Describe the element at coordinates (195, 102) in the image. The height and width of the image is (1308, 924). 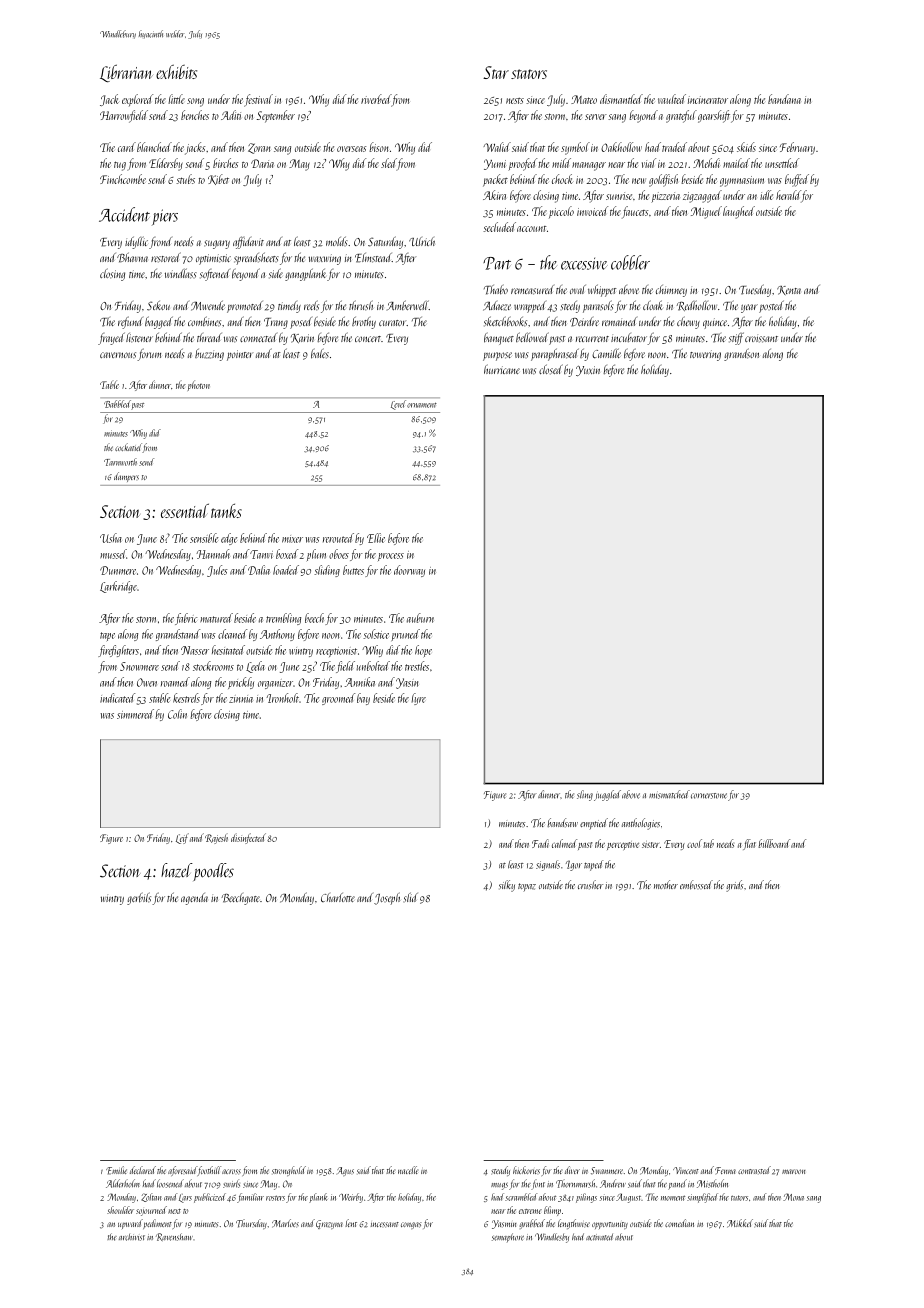
I see `song` at that location.
